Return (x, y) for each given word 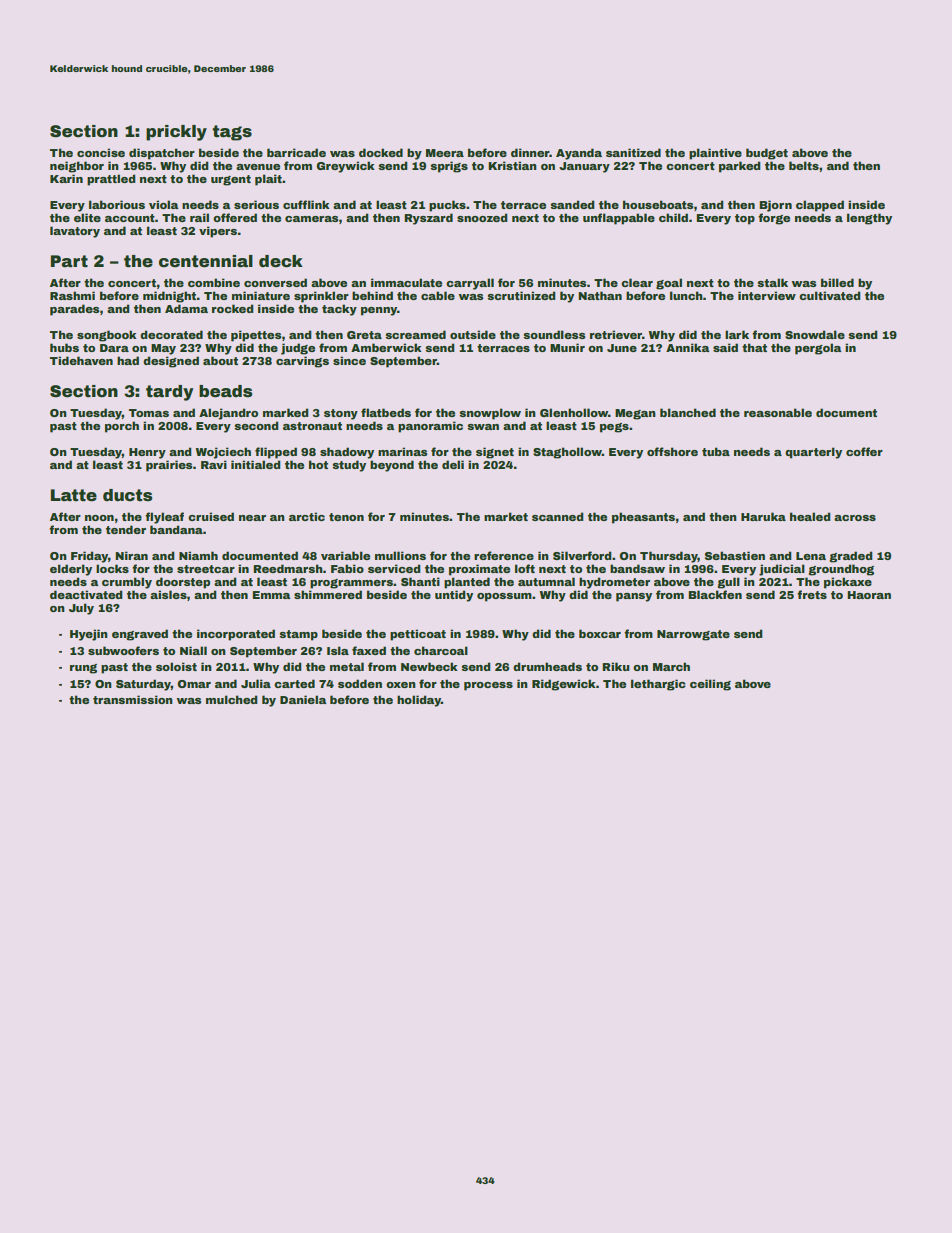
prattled (111, 180)
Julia (256, 683)
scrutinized (521, 295)
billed (837, 282)
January (584, 167)
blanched (688, 412)
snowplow (490, 414)
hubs (64, 347)
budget (767, 154)
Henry (147, 453)
